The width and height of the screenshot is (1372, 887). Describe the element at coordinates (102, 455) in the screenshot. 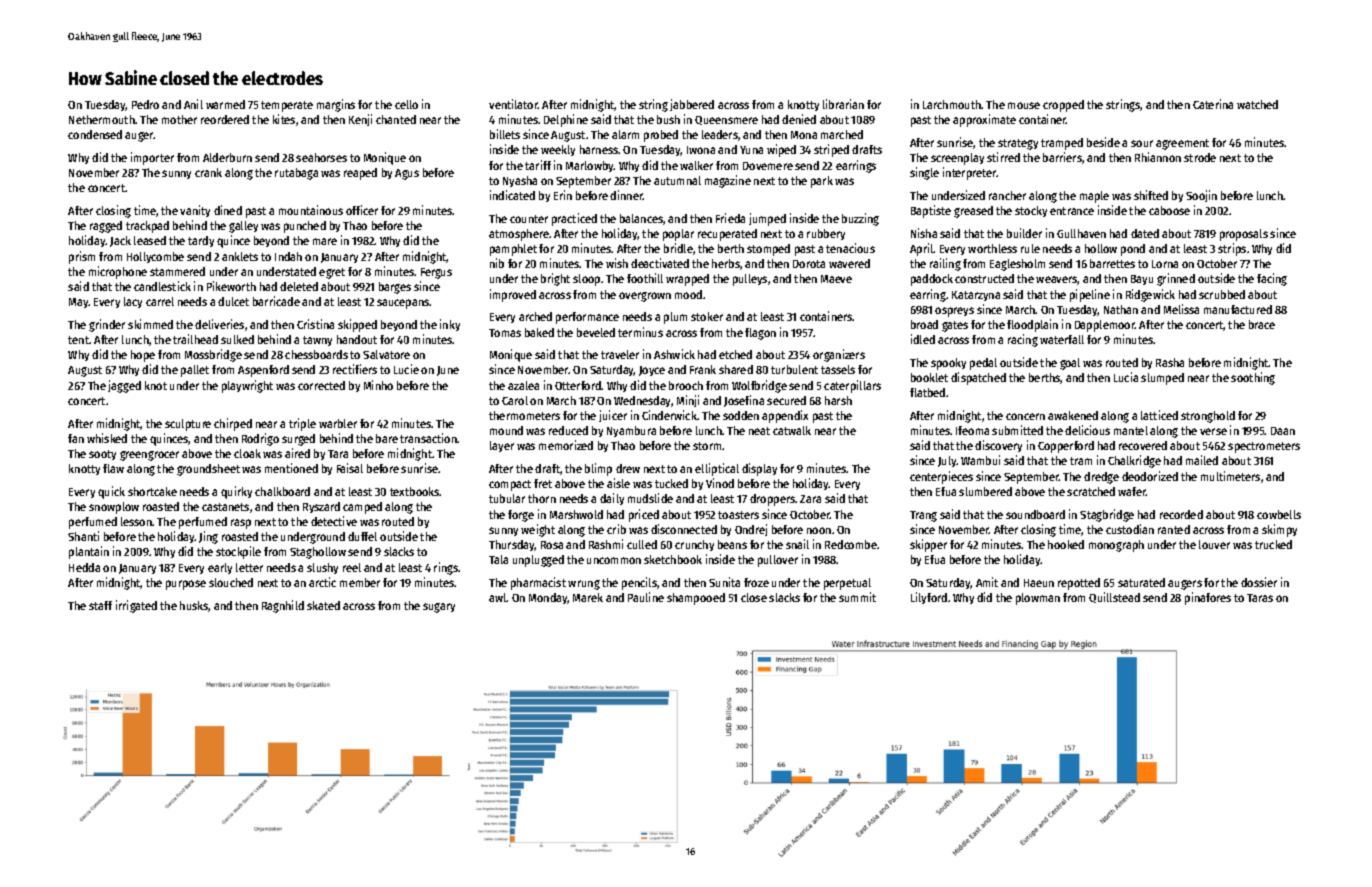

I see `sooty` at that location.
